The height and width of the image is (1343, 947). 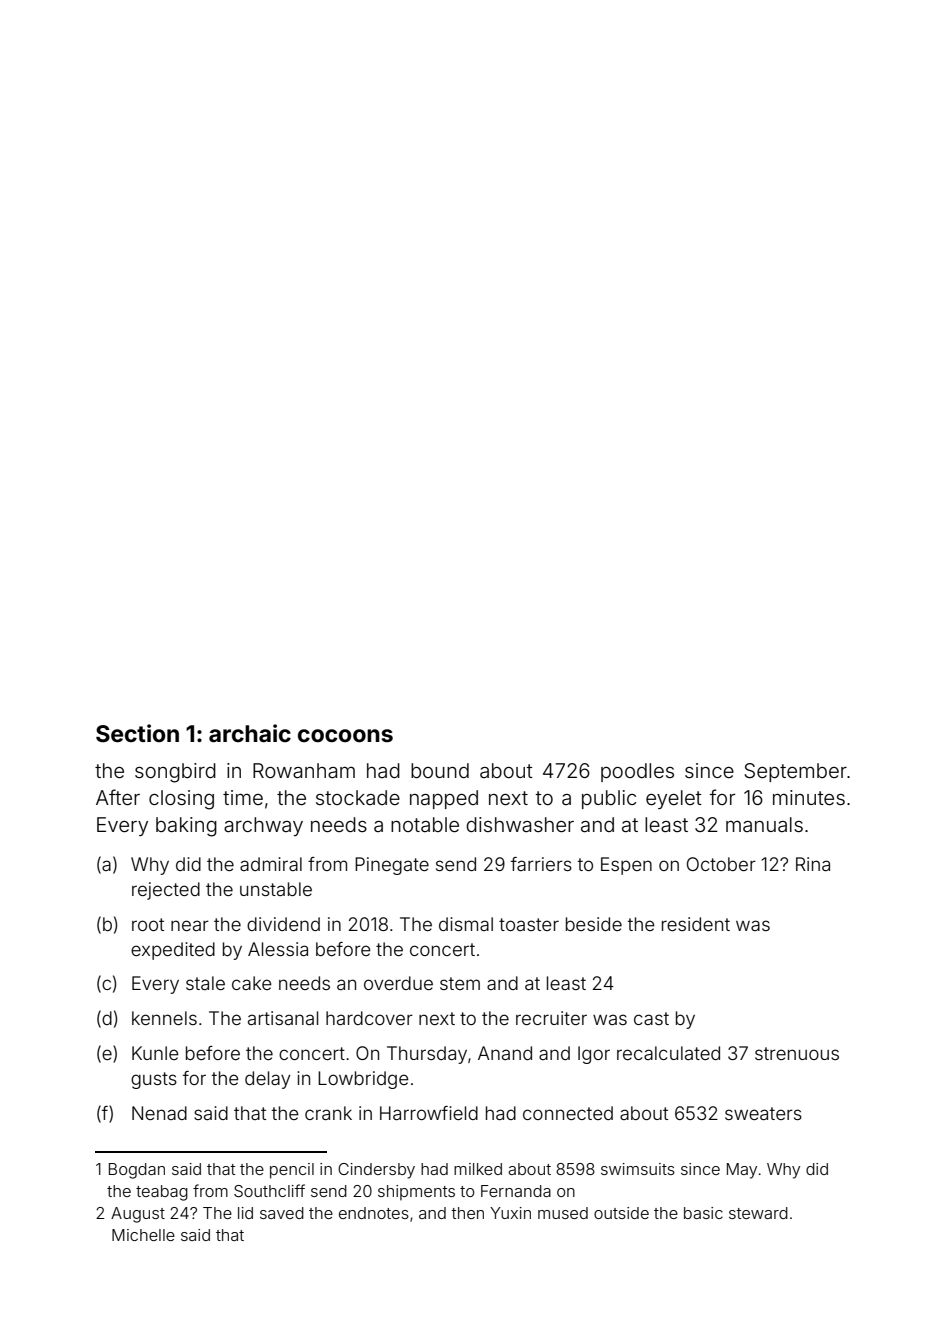 What do you see at coordinates (795, 772) in the image?
I see `September` at bounding box center [795, 772].
